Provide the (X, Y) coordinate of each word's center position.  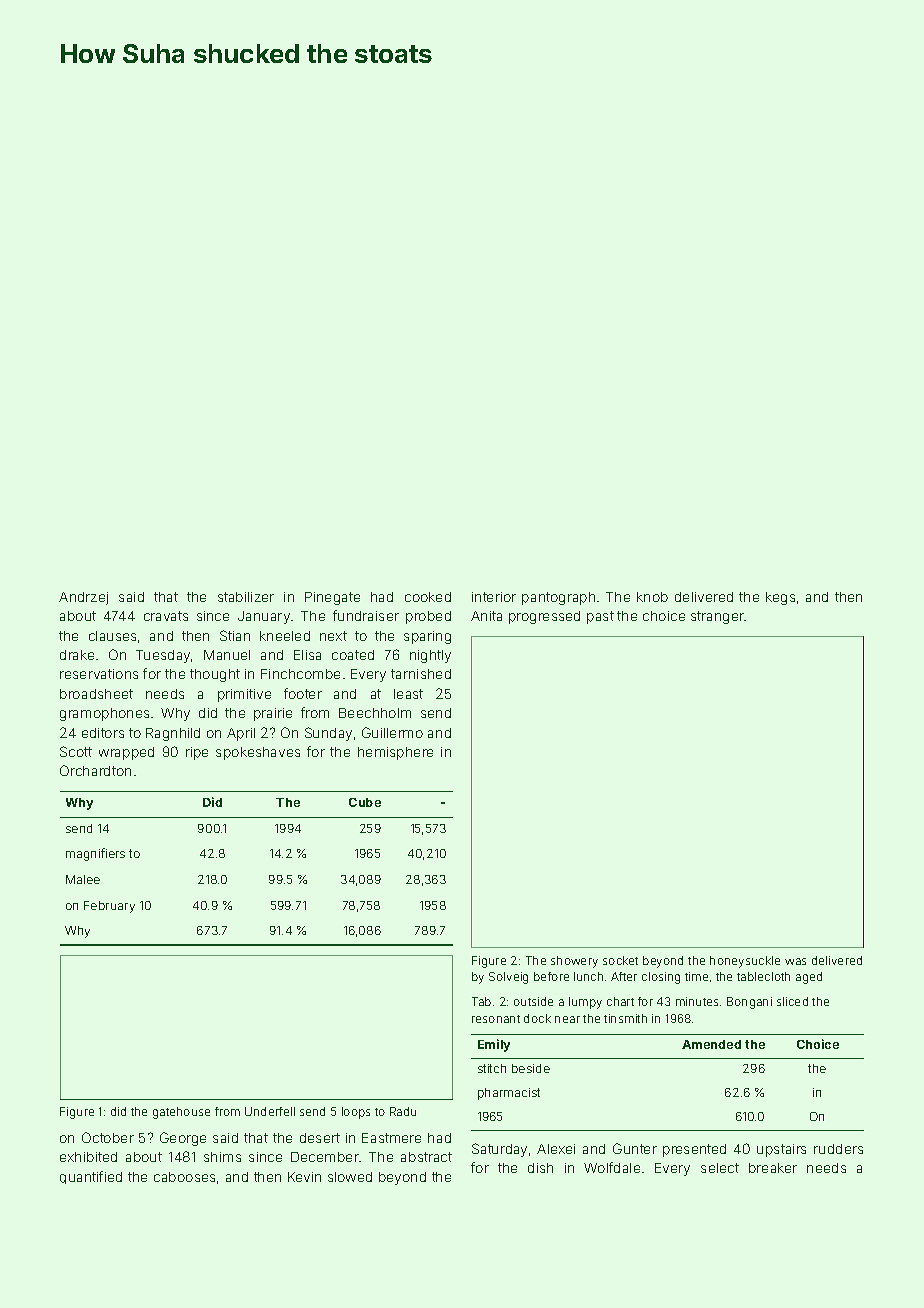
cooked (428, 597)
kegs (780, 598)
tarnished (421, 674)
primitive (244, 695)
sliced (792, 1001)
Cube (365, 802)
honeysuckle (745, 962)
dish (540, 1168)
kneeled (285, 636)
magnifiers (95, 854)
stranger (717, 617)
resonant (496, 1019)
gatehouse (181, 1113)
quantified (91, 1177)
